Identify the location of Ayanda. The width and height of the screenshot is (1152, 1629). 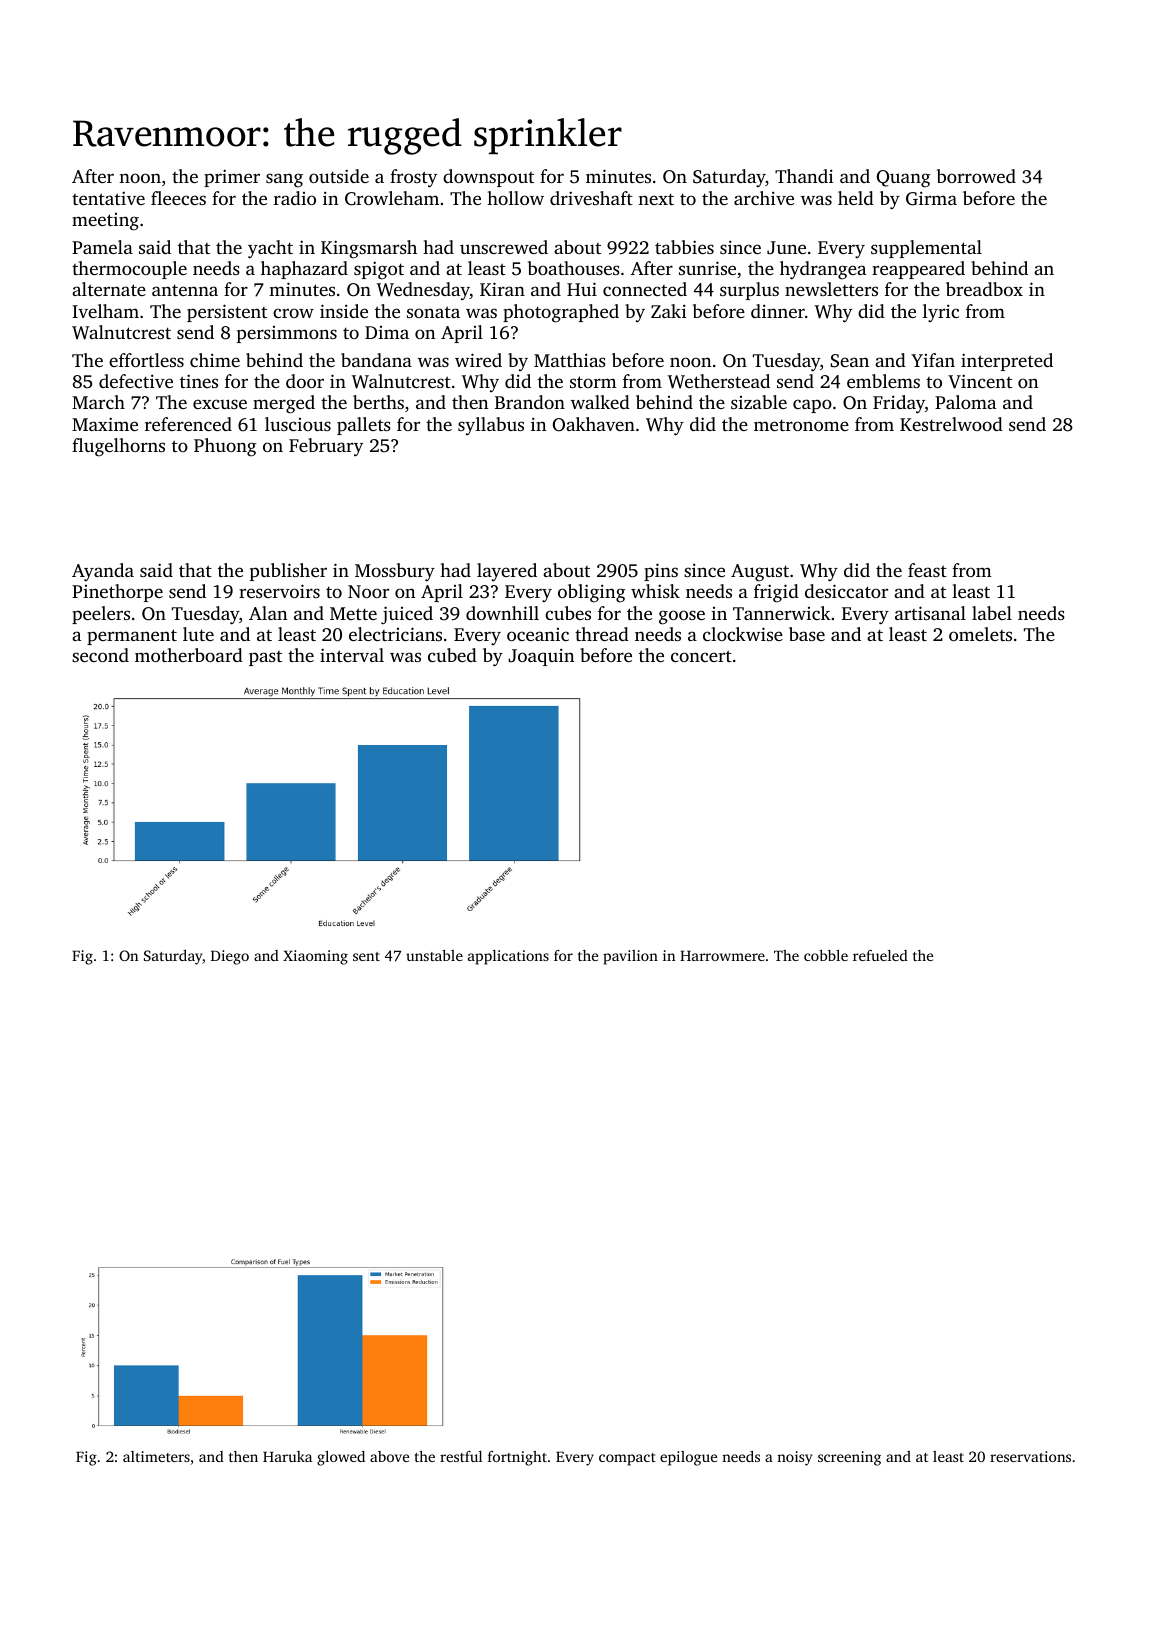
(103, 572).
